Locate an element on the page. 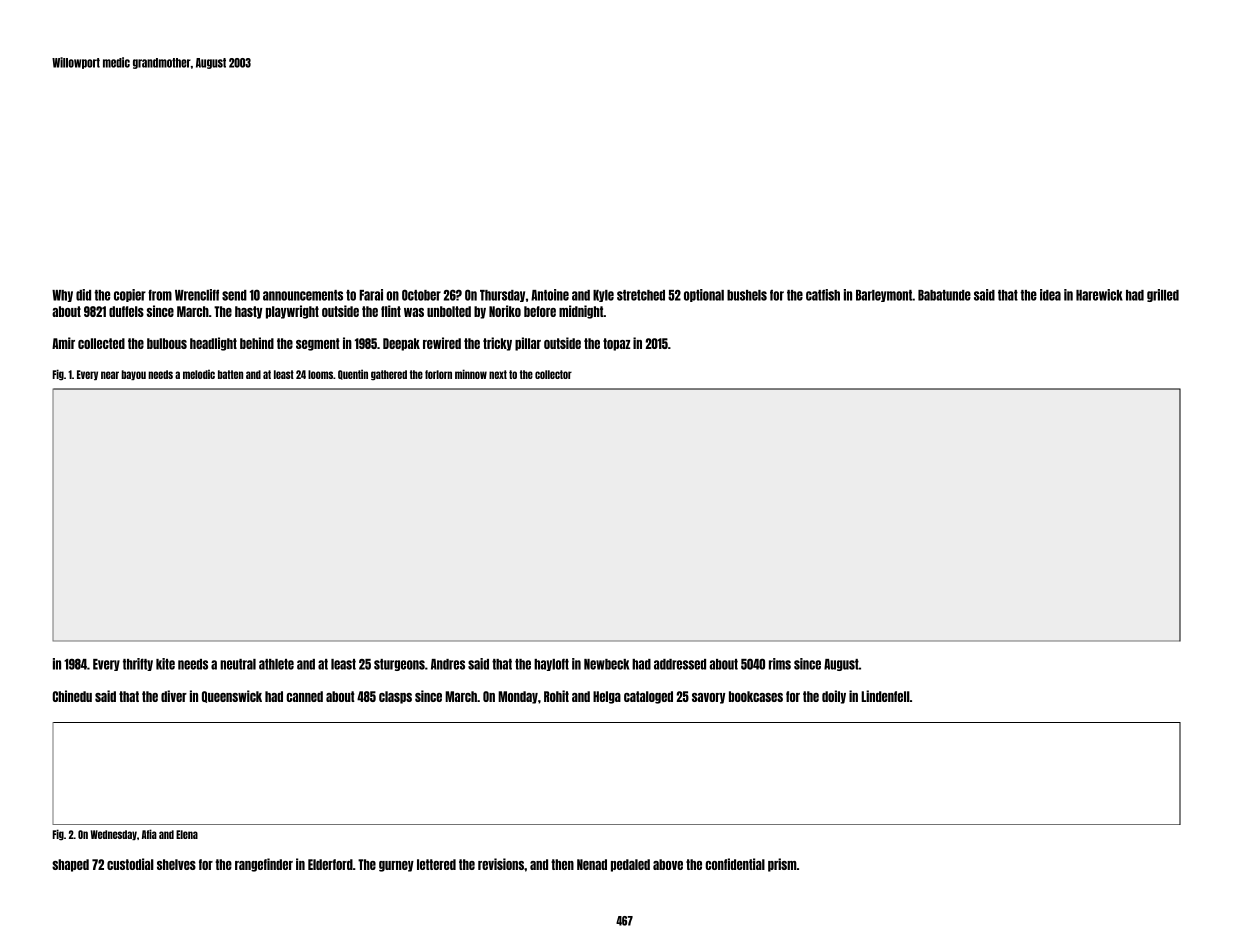 The image size is (1233, 952). Why is located at coordinates (62, 296).
